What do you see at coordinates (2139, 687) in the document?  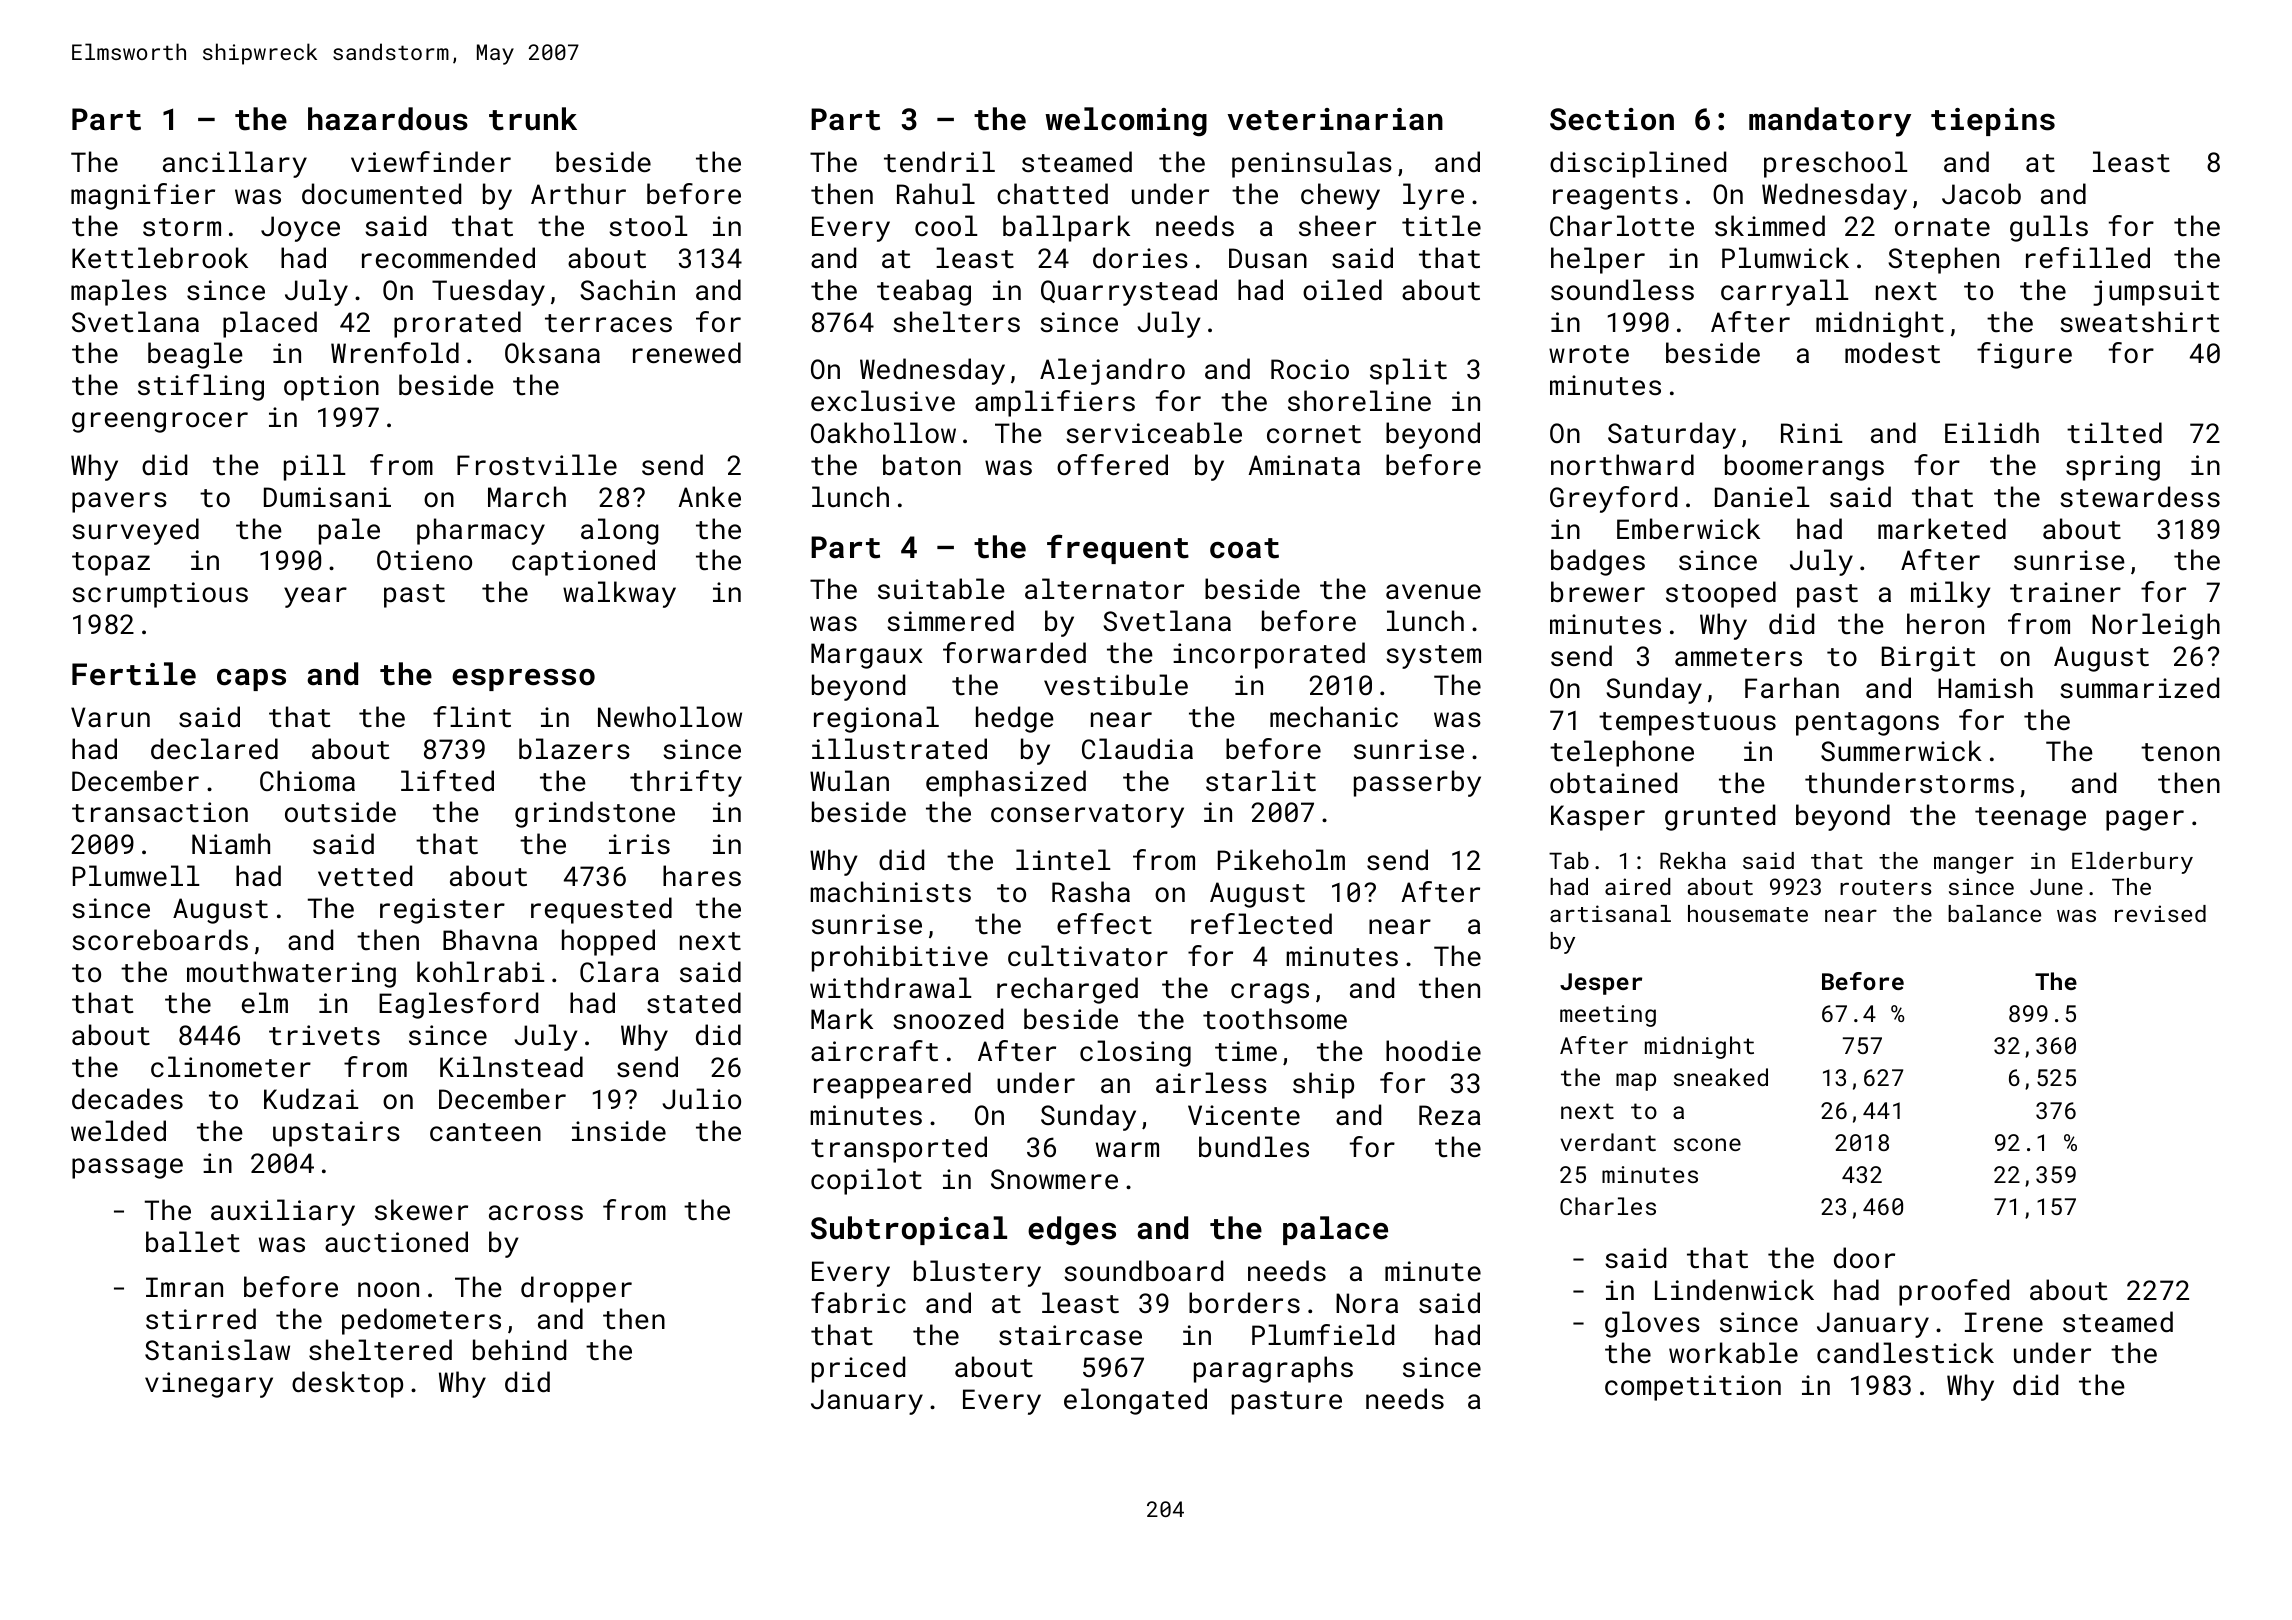 I see `summarized` at bounding box center [2139, 687].
